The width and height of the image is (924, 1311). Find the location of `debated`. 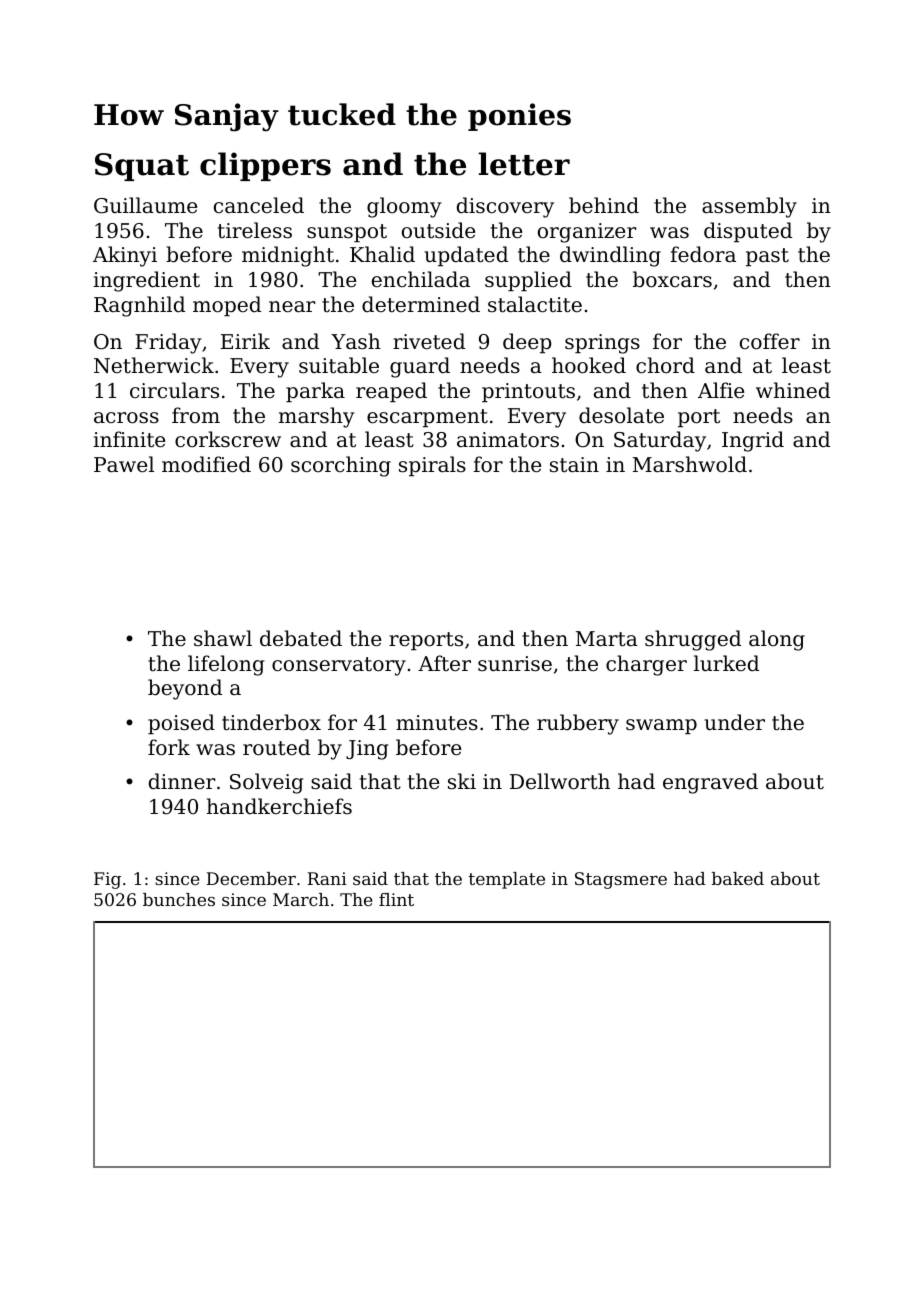

debated is located at coordinates (301, 638).
